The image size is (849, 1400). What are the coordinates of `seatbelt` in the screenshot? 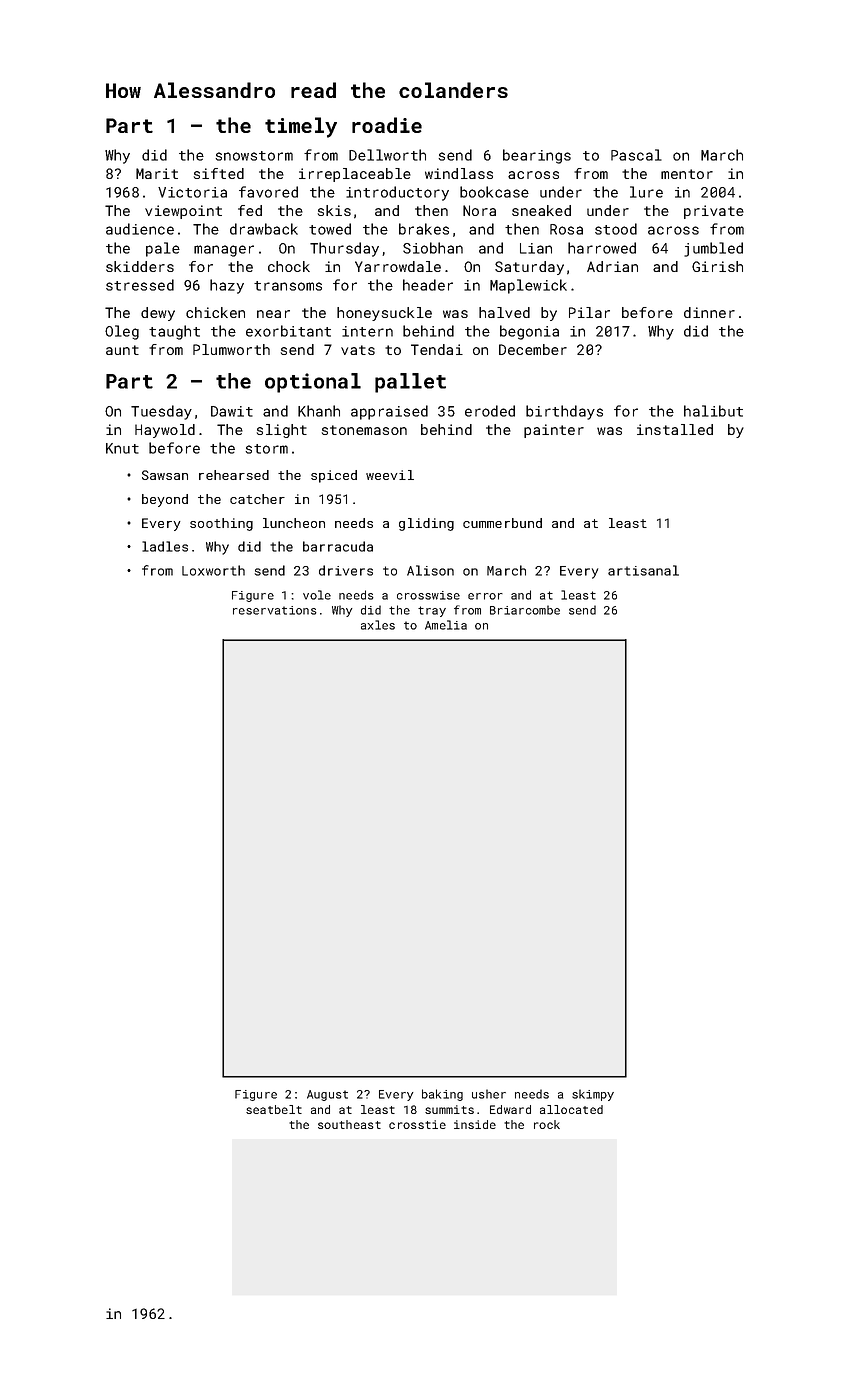 It's located at (274, 1109).
